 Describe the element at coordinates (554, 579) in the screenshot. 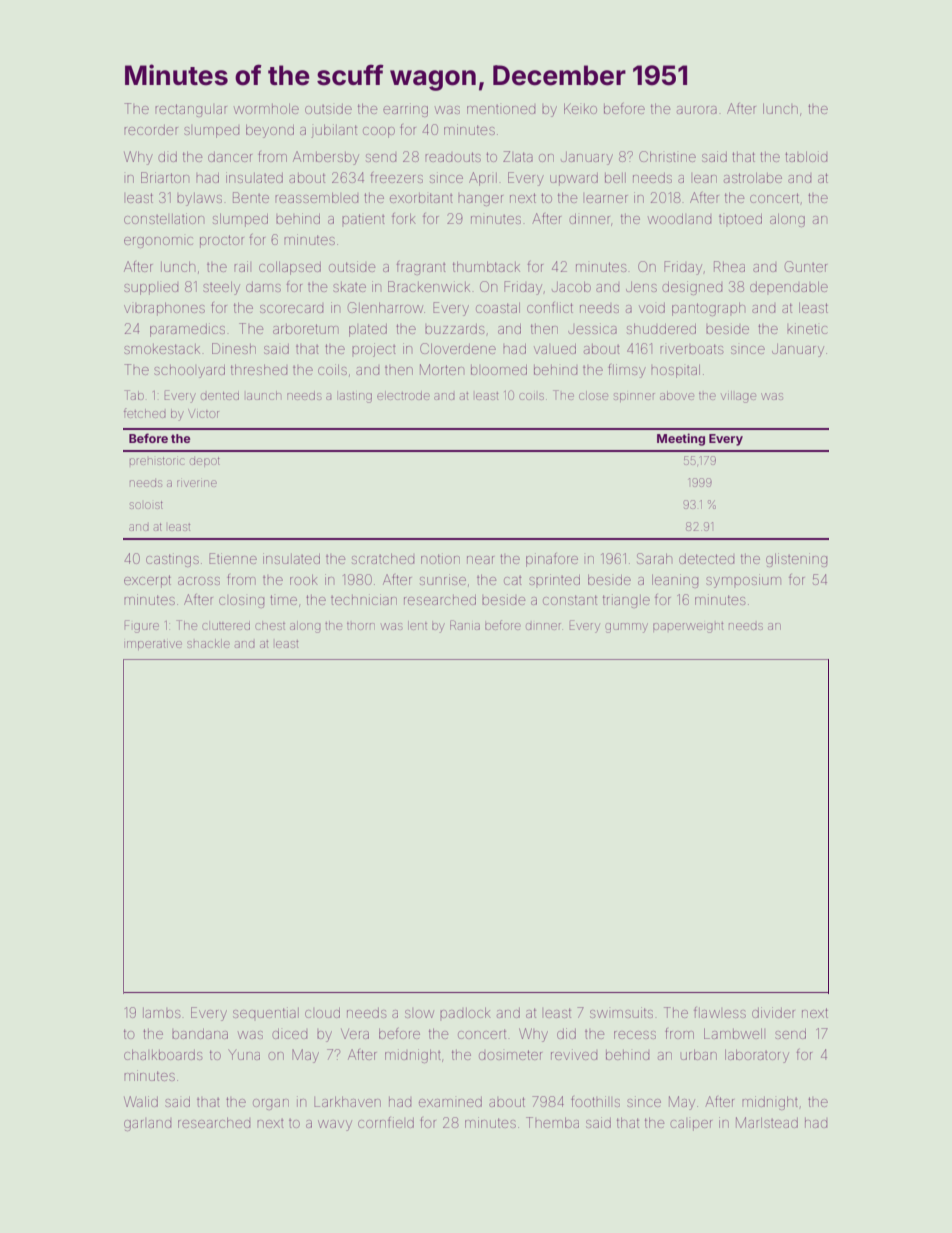

I see `sprinted` at that location.
